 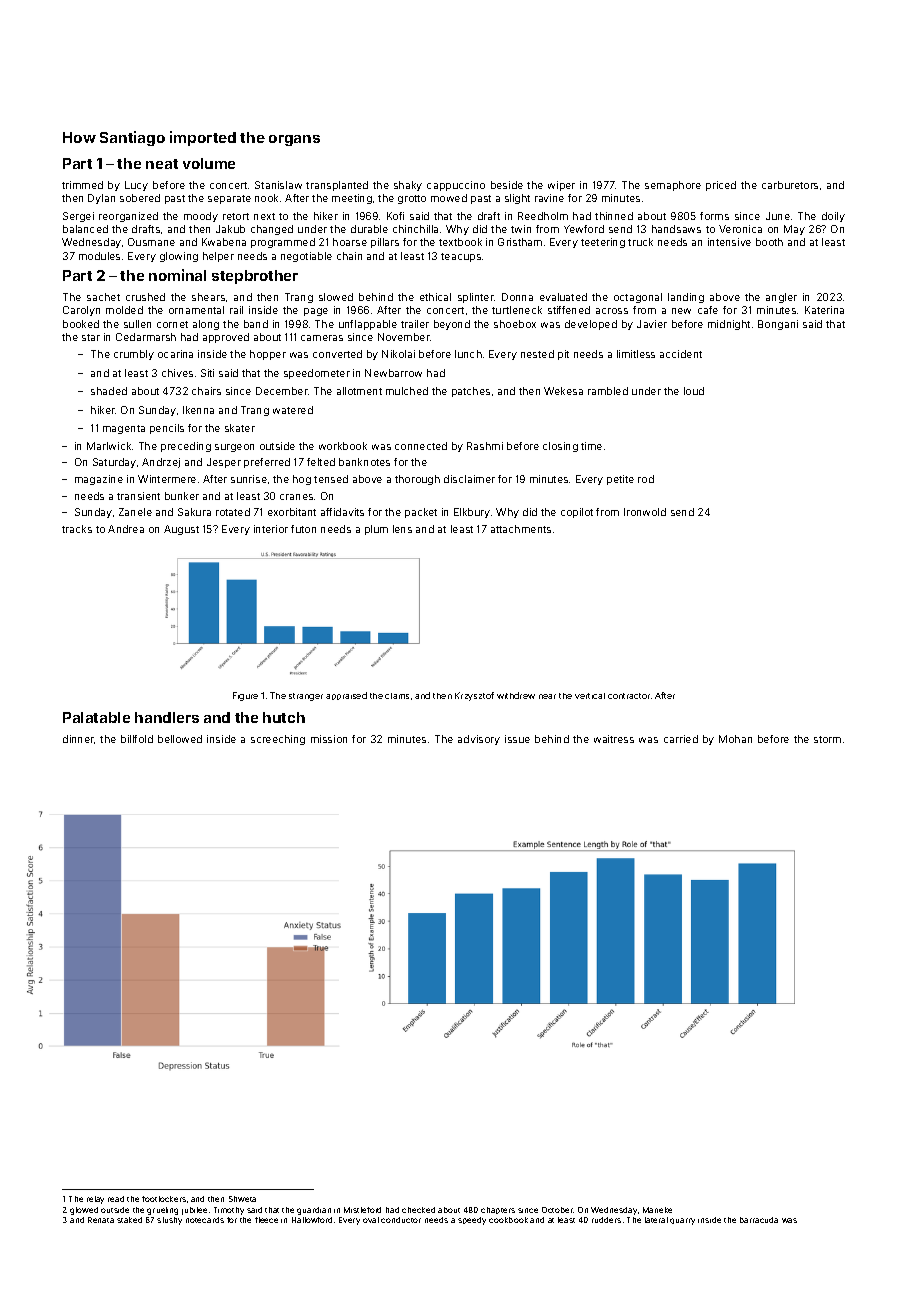 I want to click on fleece, so click(x=266, y=1220).
